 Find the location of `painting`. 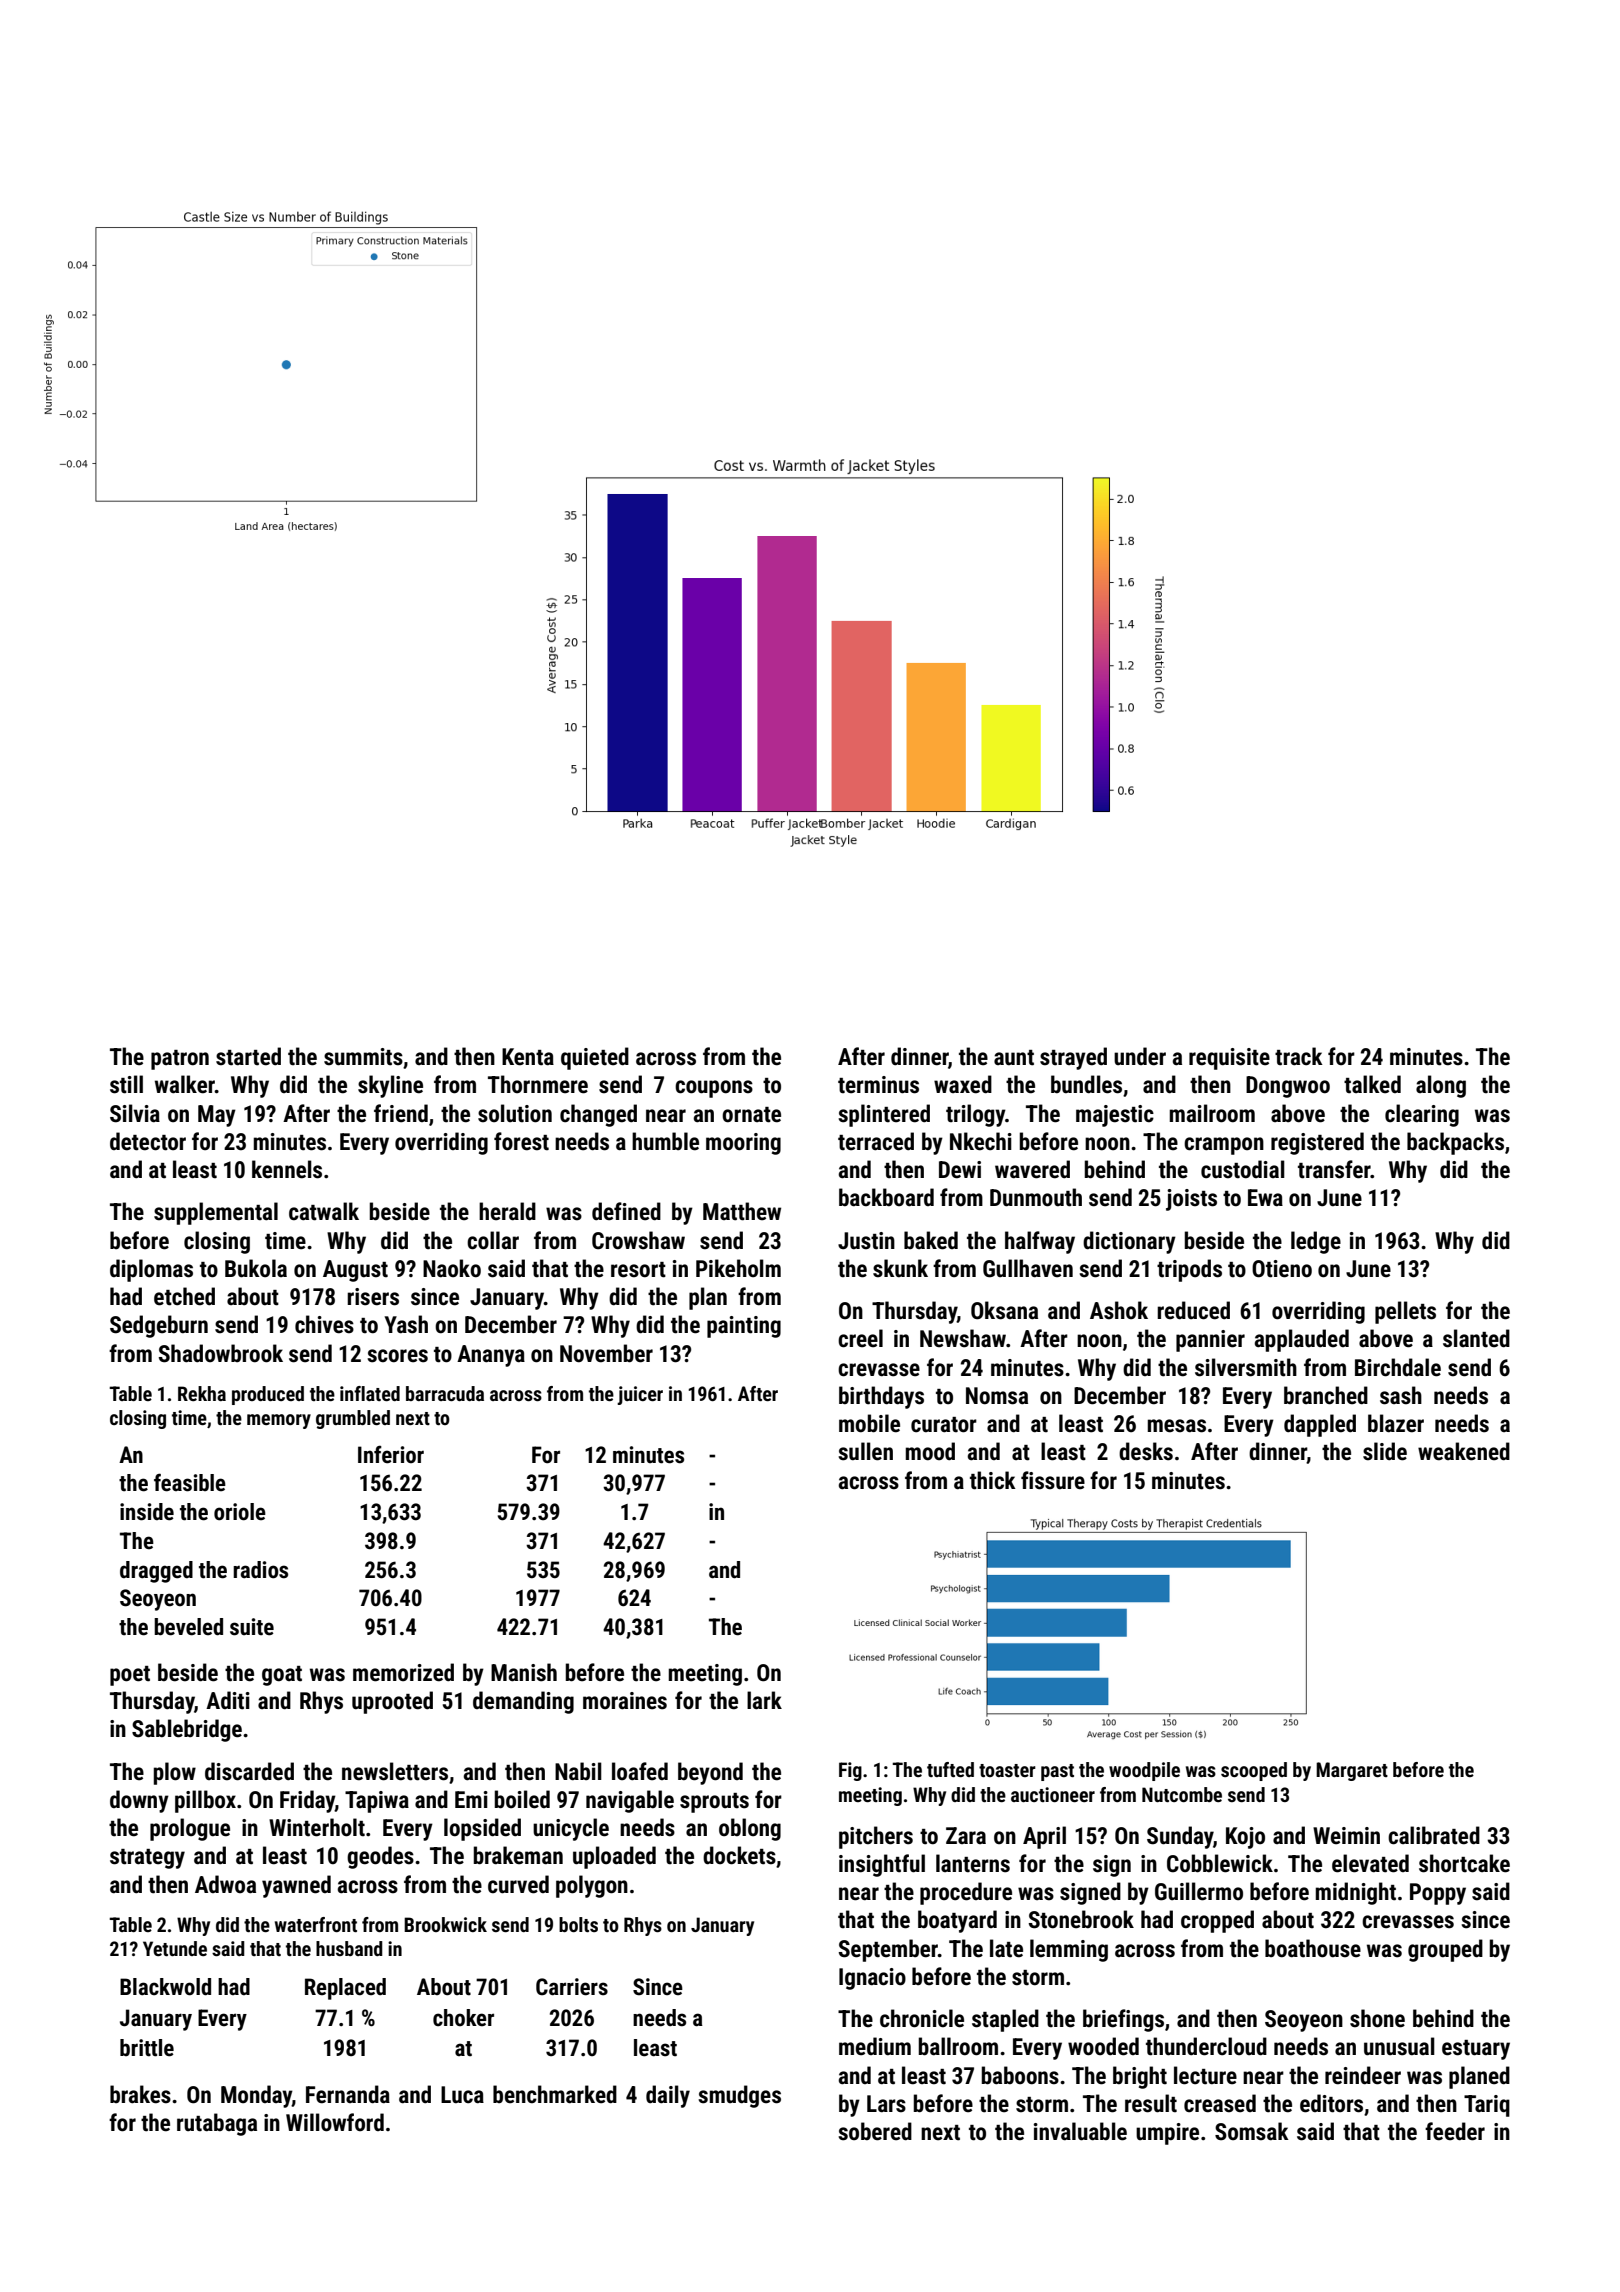

painting is located at coordinates (744, 1327).
